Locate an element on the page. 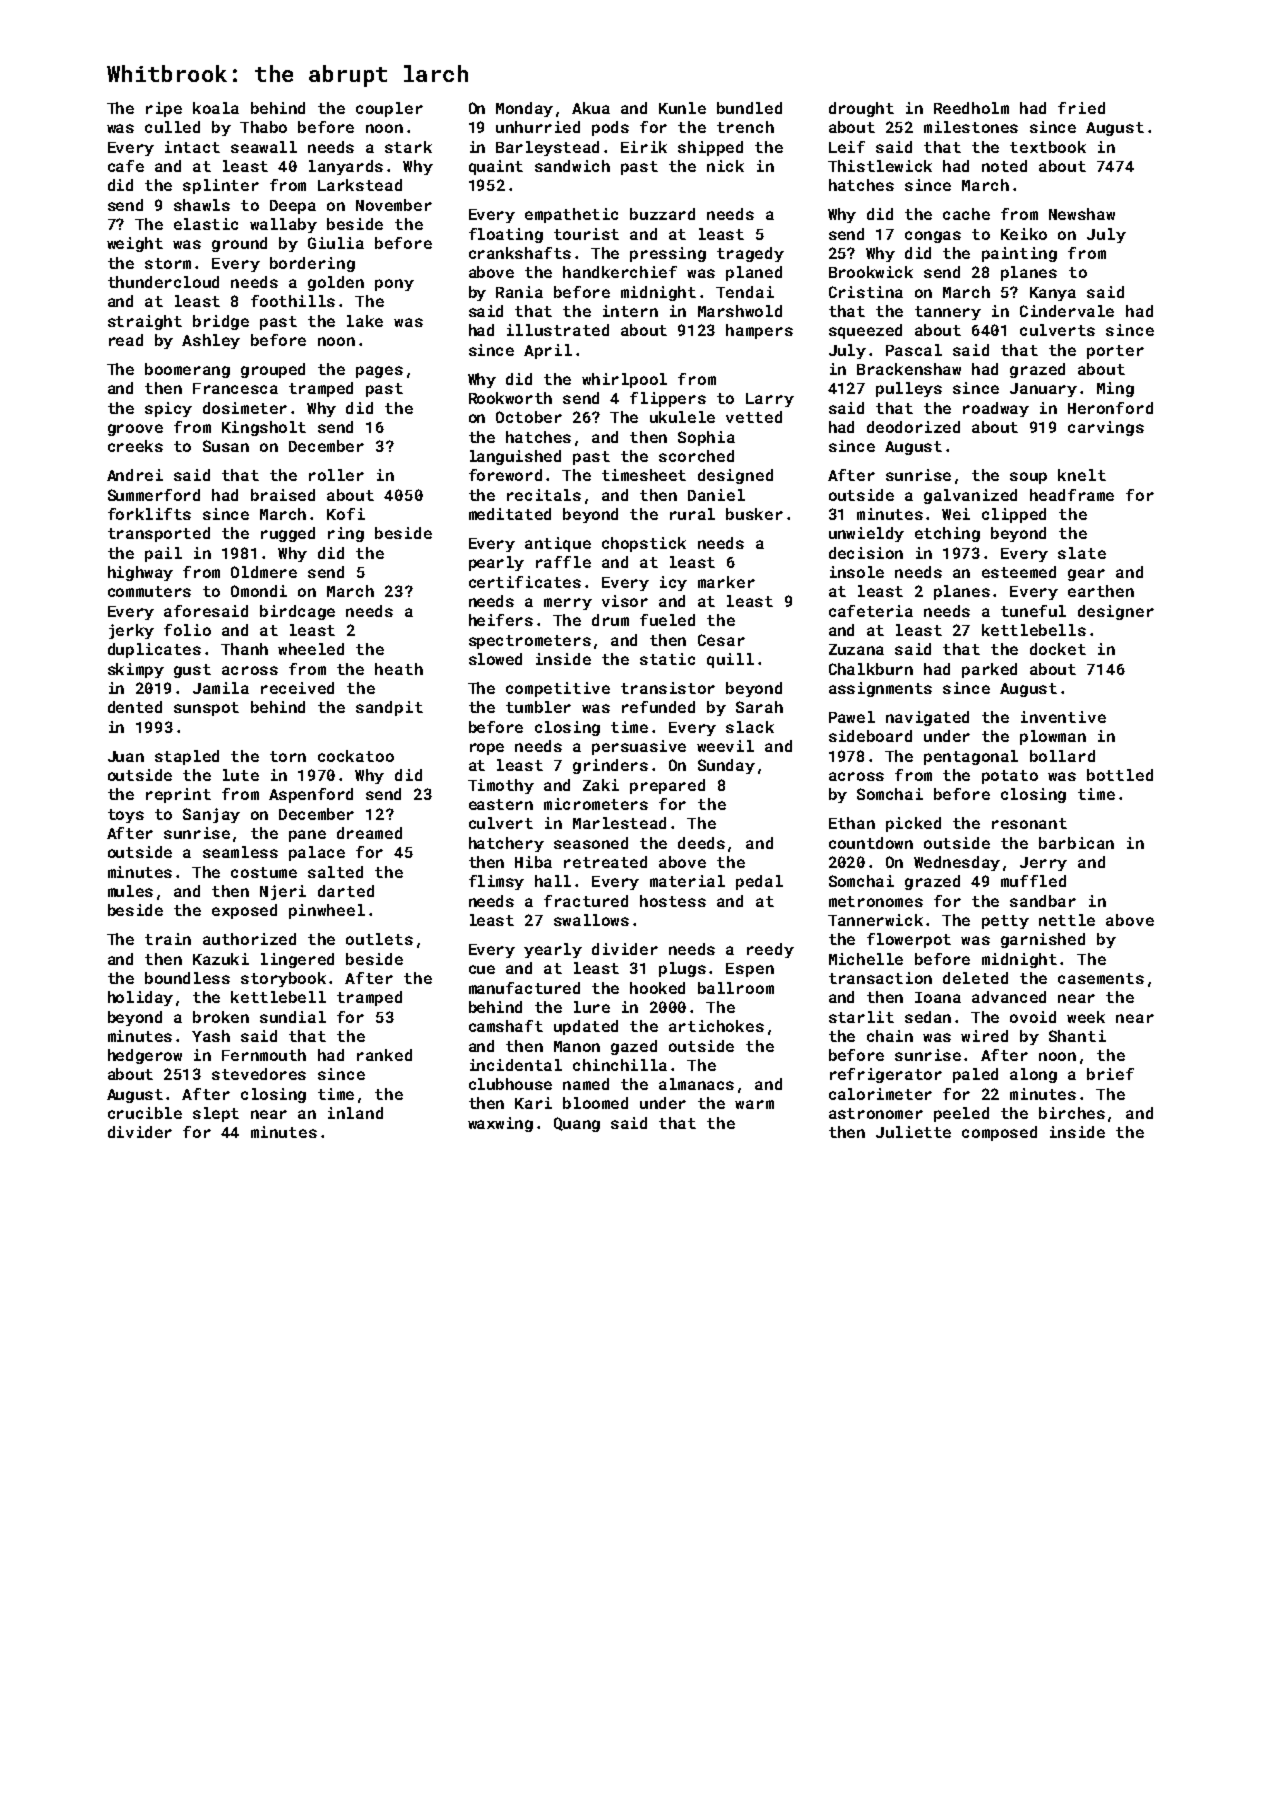 The width and height of the image is (1268, 1793). rural is located at coordinates (692, 514).
